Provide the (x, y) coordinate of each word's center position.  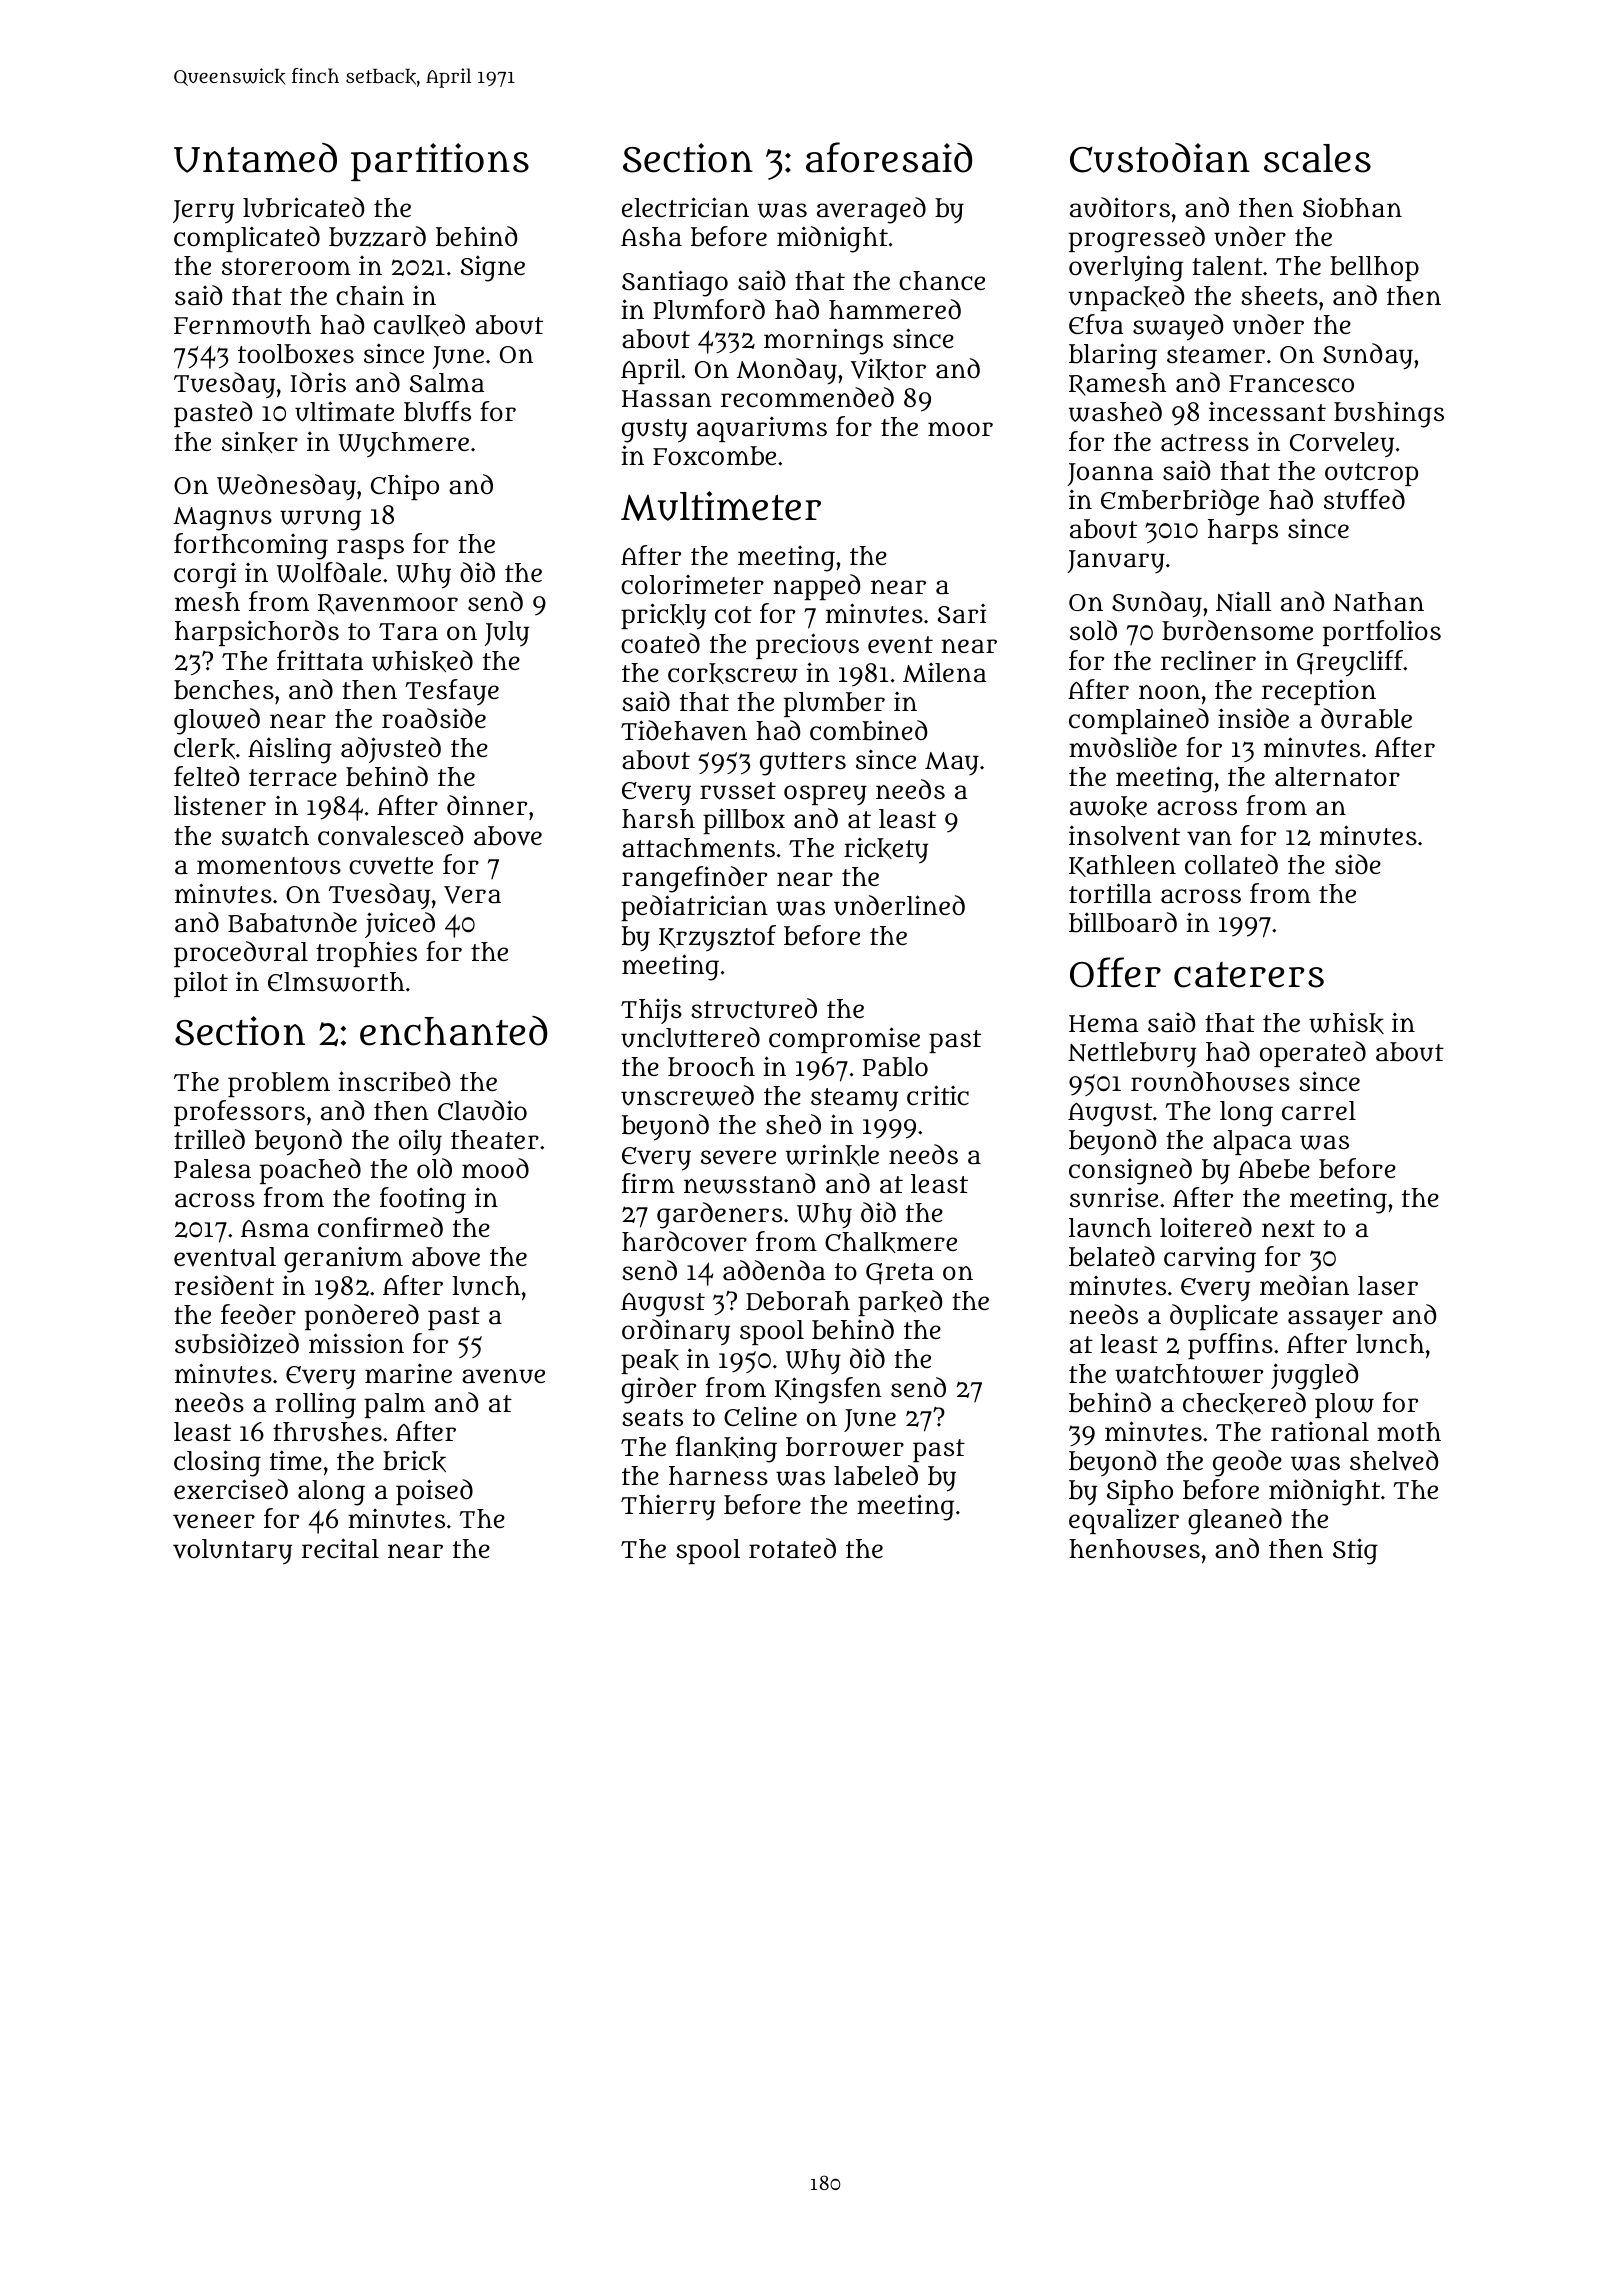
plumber (834, 704)
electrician (685, 207)
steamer (1216, 355)
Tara (408, 632)
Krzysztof (717, 938)
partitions (440, 162)
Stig (1355, 1551)
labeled (876, 1475)
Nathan (1378, 602)
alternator (1337, 777)
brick (414, 1461)
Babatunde (292, 922)
